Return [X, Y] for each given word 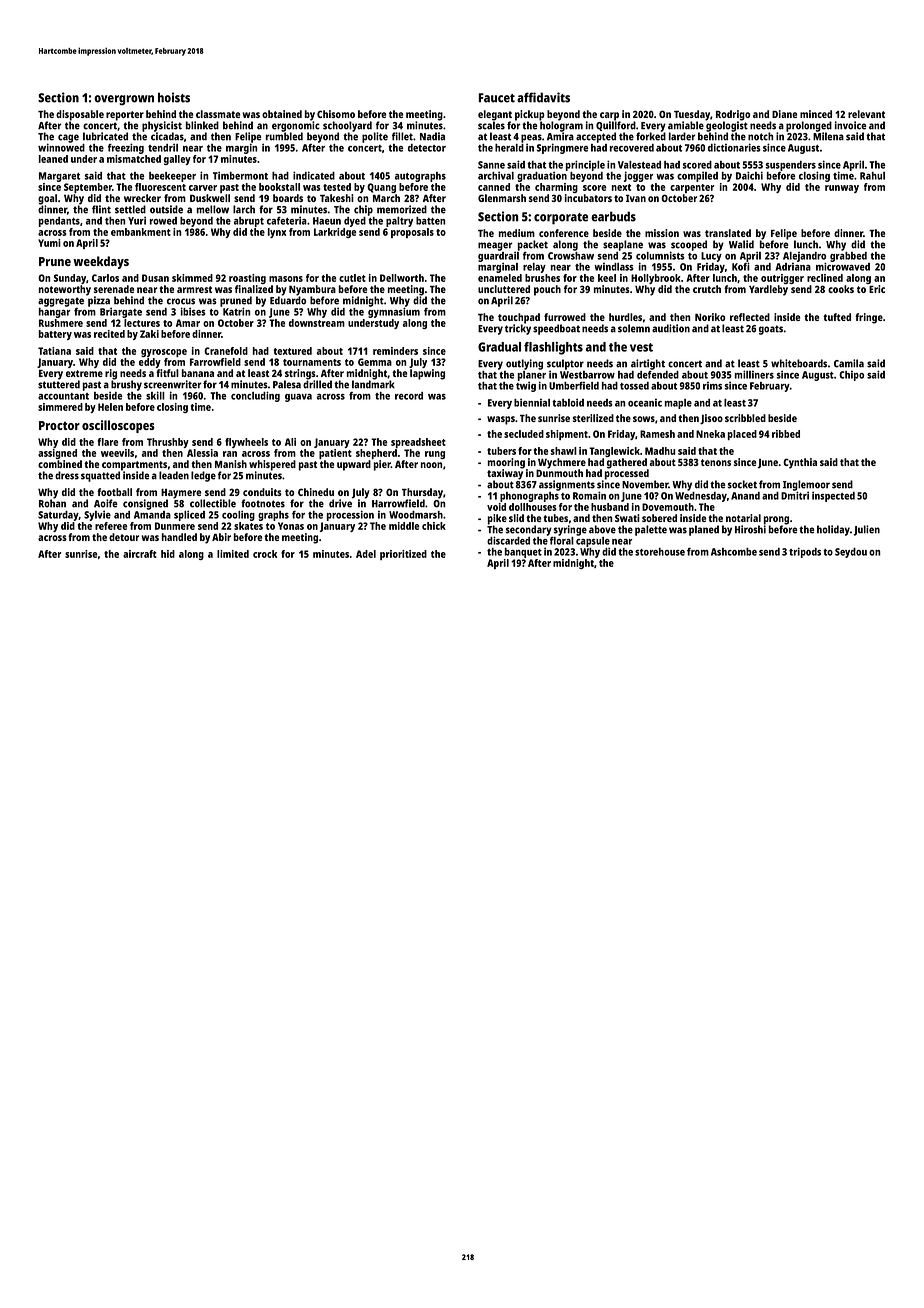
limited [233, 554]
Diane [784, 114]
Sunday [70, 279]
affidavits [543, 97]
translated [728, 233]
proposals [412, 233]
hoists [174, 97]
